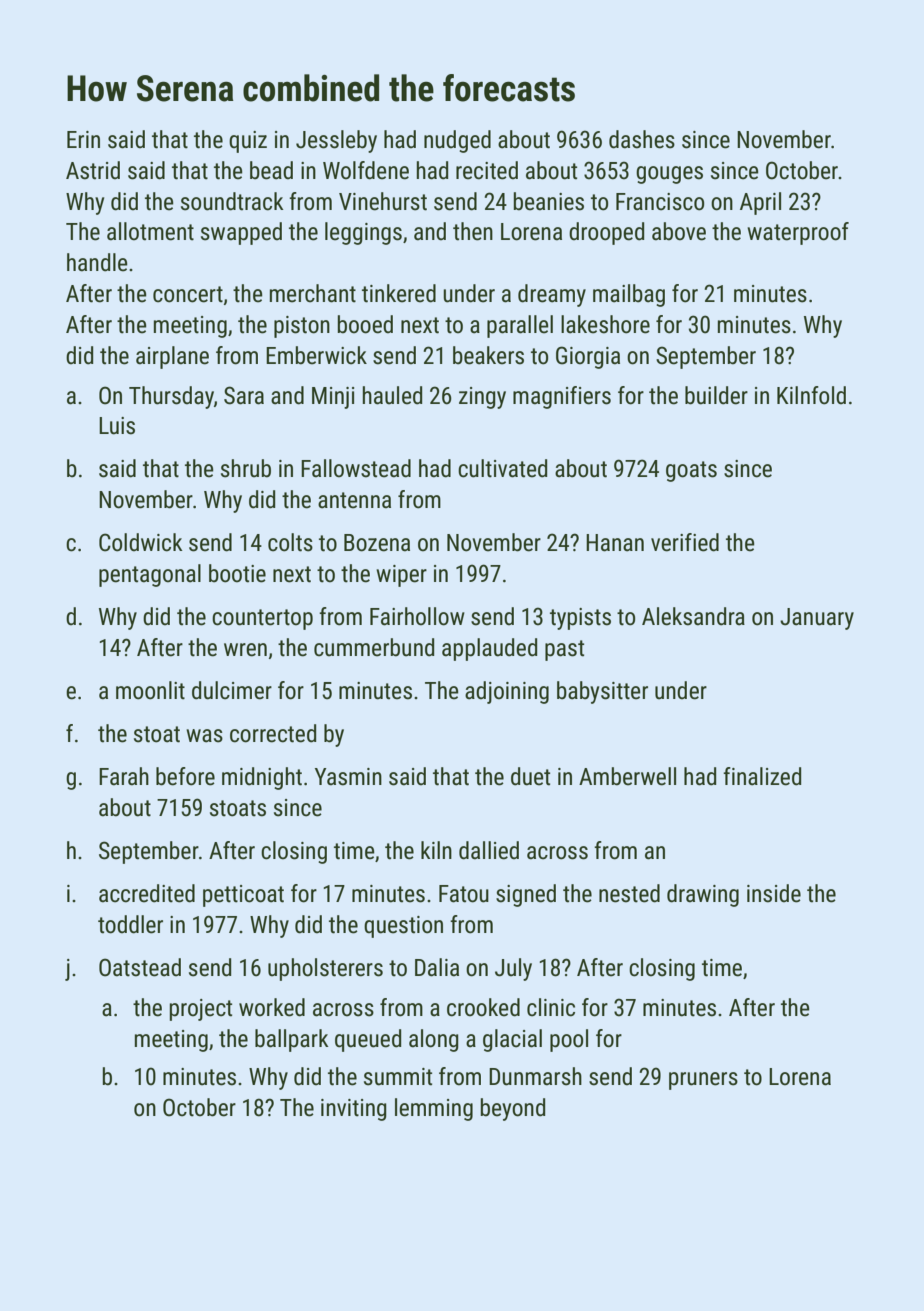 This image has width=924, height=1311. I want to click on leggings, so click(363, 233).
